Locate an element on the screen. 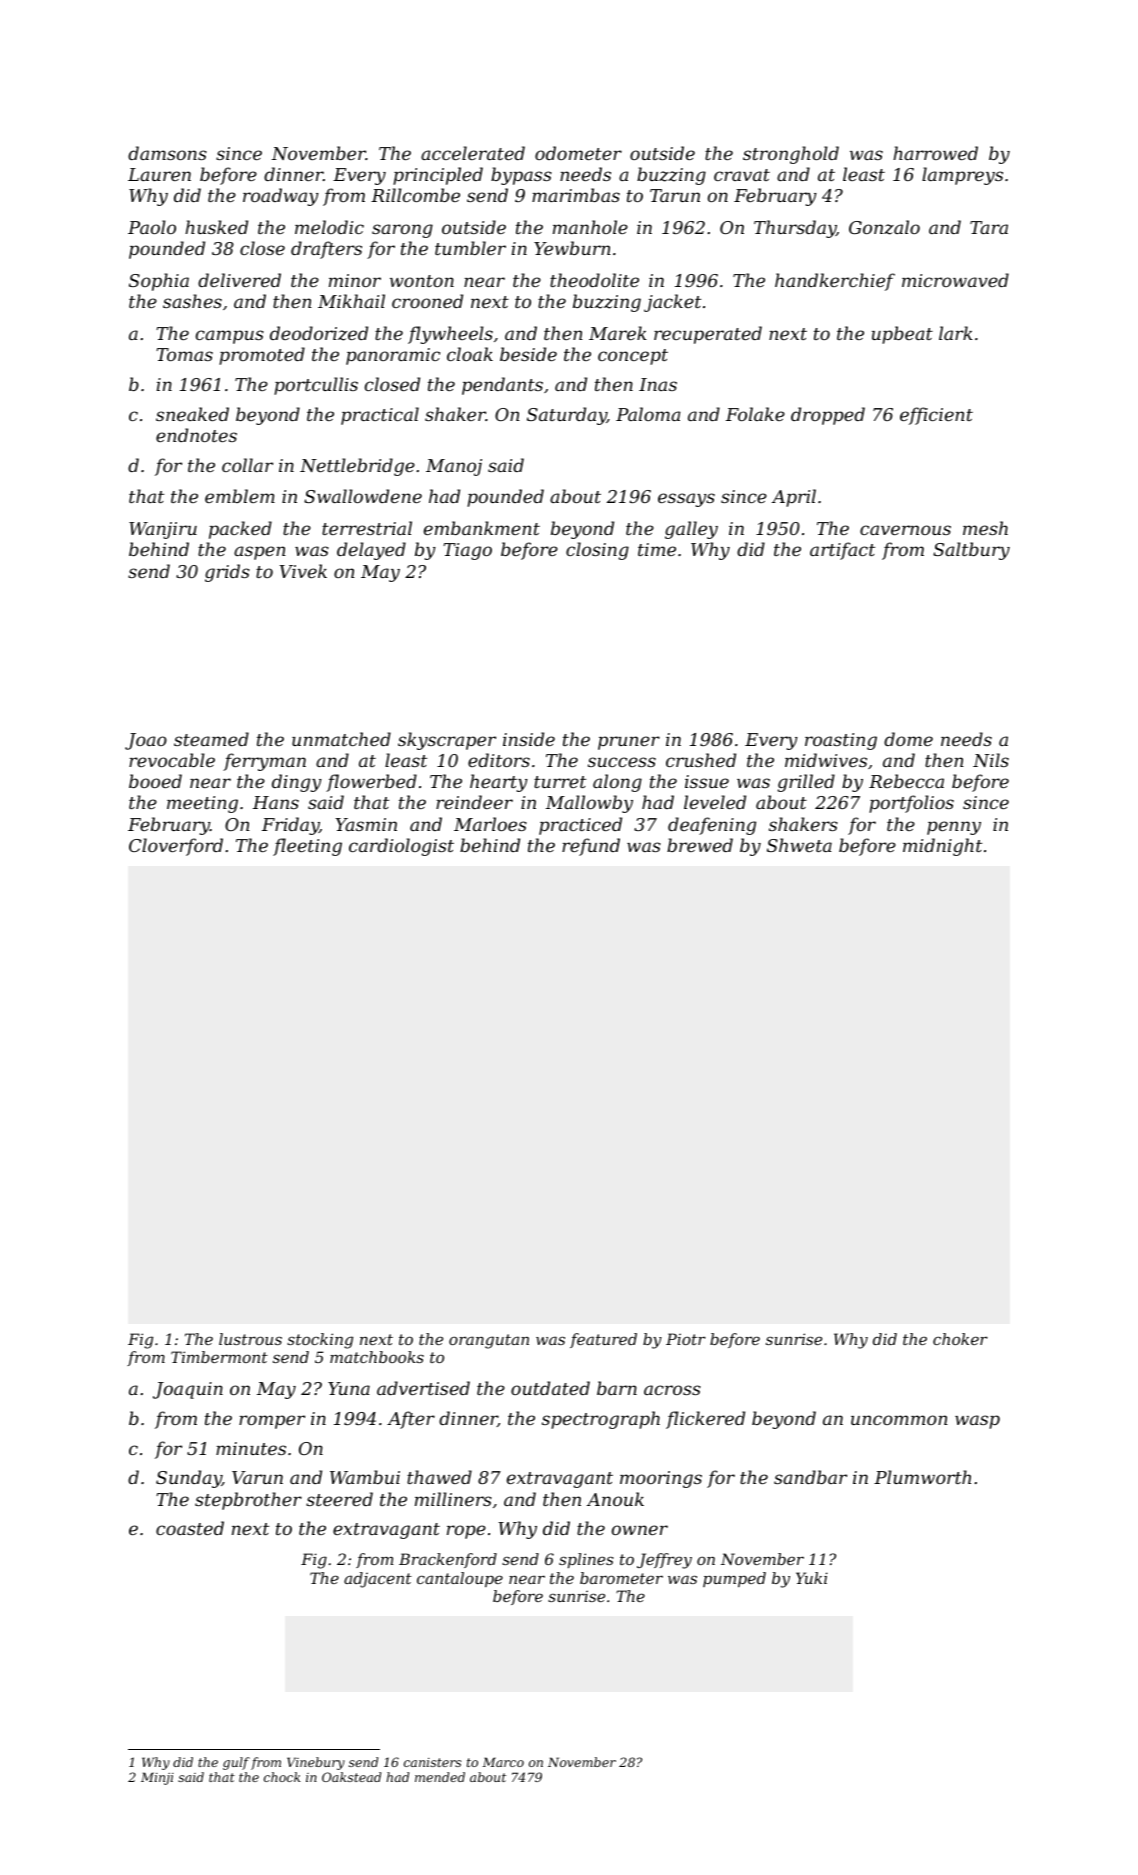  gulf is located at coordinates (236, 1763).
